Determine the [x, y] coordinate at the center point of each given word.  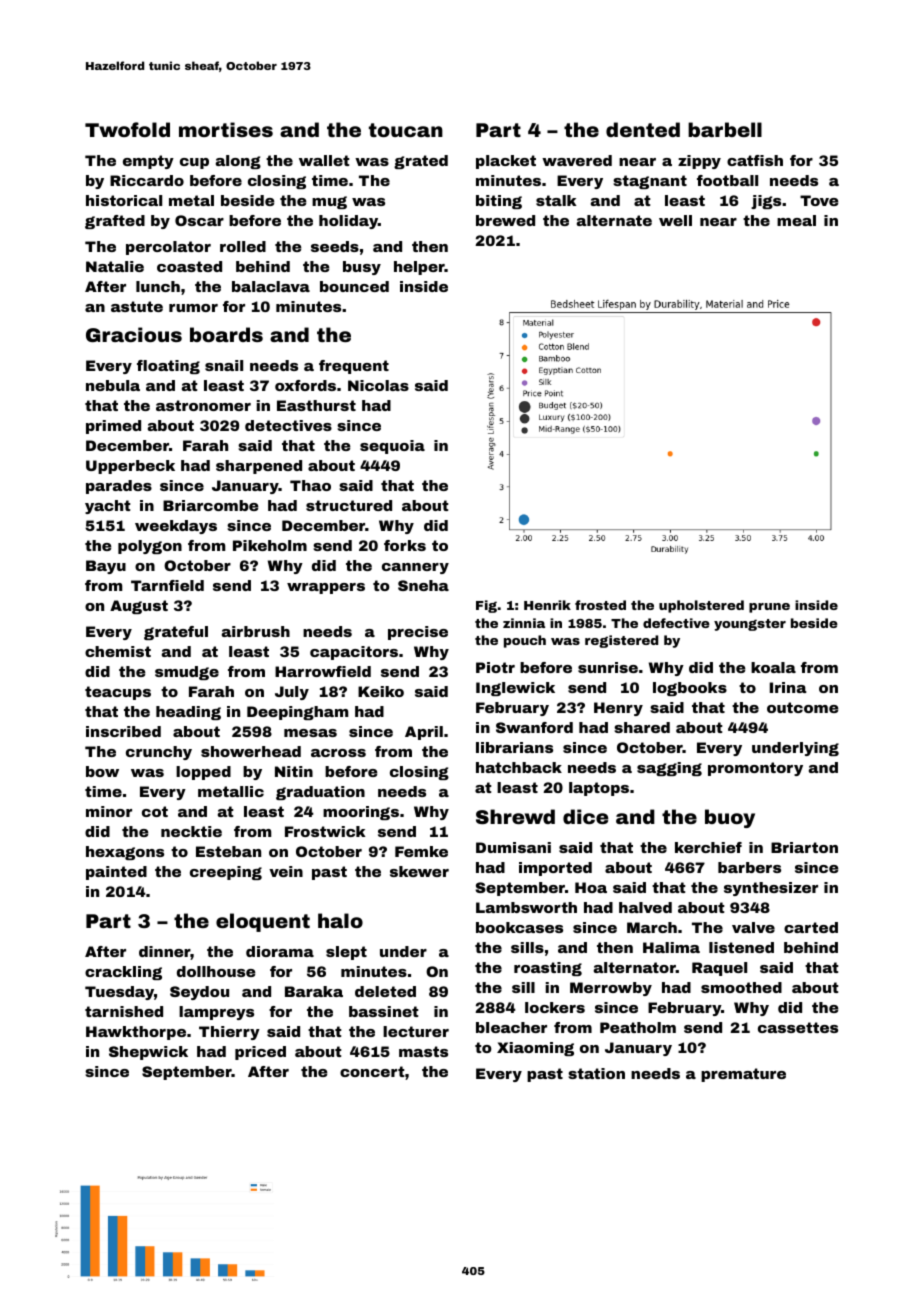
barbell [725, 129]
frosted [600, 605]
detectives [288, 425]
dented [643, 129]
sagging [669, 769]
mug [329, 202]
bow [102, 771]
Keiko [381, 691]
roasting [548, 969]
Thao [310, 485]
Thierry [229, 1033]
